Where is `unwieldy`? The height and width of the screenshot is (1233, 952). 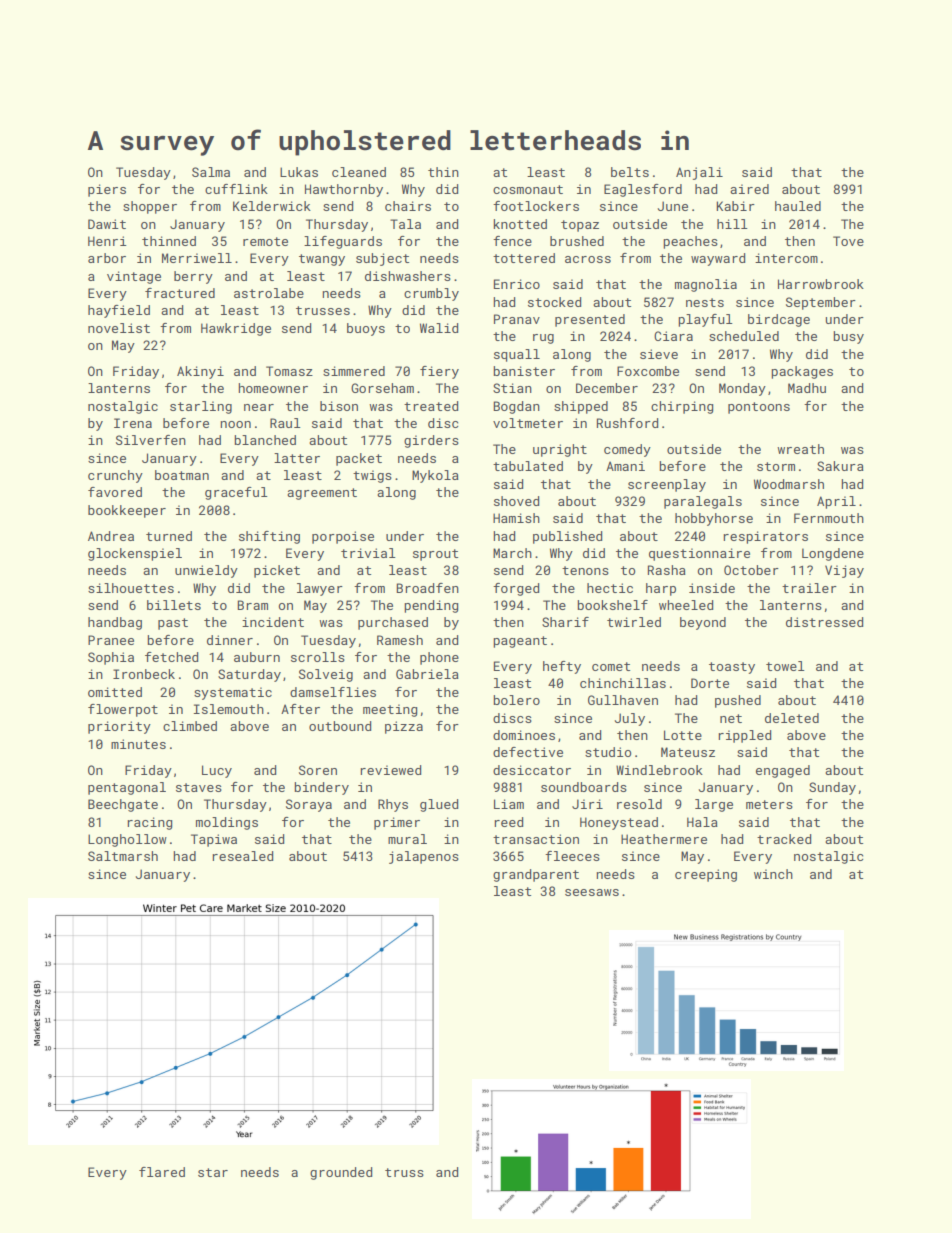
unwieldy is located at coordinates (206, 571).
